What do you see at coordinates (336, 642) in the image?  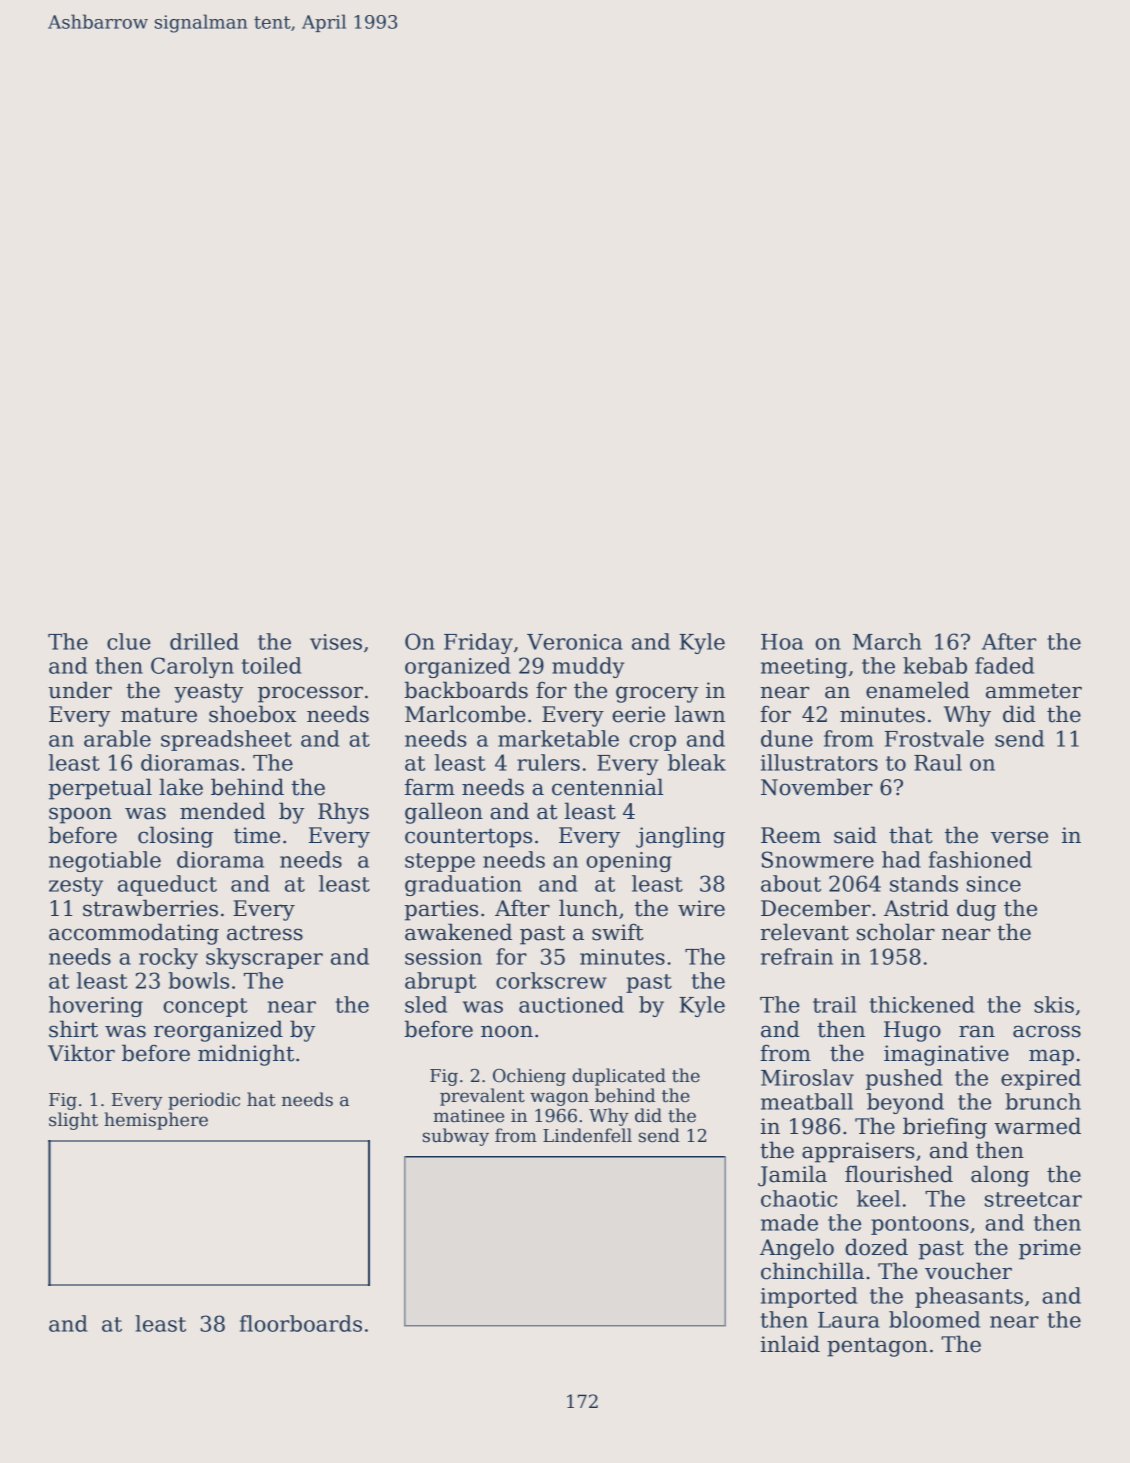 I see `vises` at bounding box center [336, 642].
